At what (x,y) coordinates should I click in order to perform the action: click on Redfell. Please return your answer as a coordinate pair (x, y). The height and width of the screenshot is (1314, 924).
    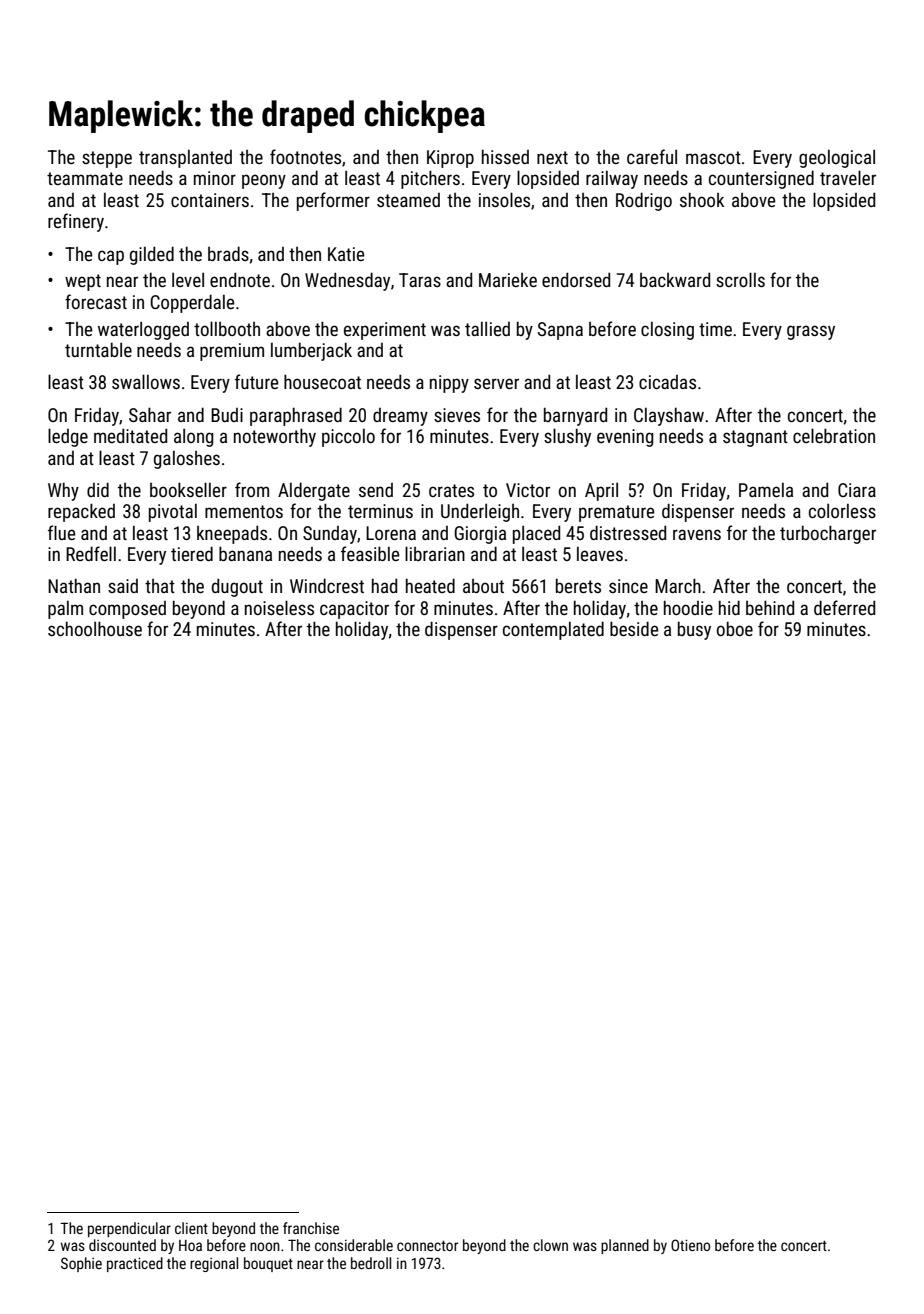
    Looking at the image, I should click on (91, 553).
